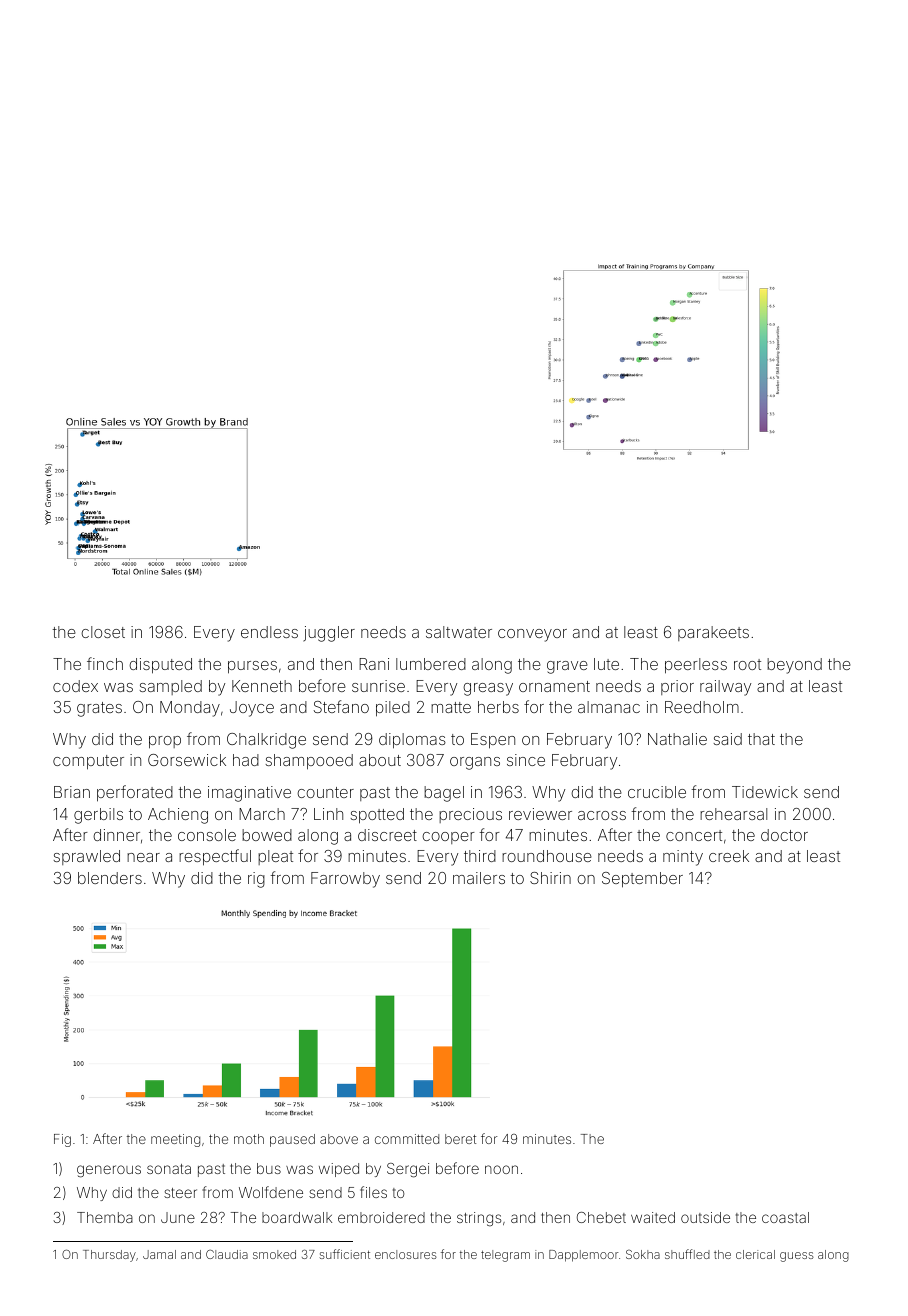 The height and width of the screenshot is (1316, 908). What do you see at coordinates (105, 1217) in the screenshot?
I see `Themba` at bounding box center [105, 1217].
